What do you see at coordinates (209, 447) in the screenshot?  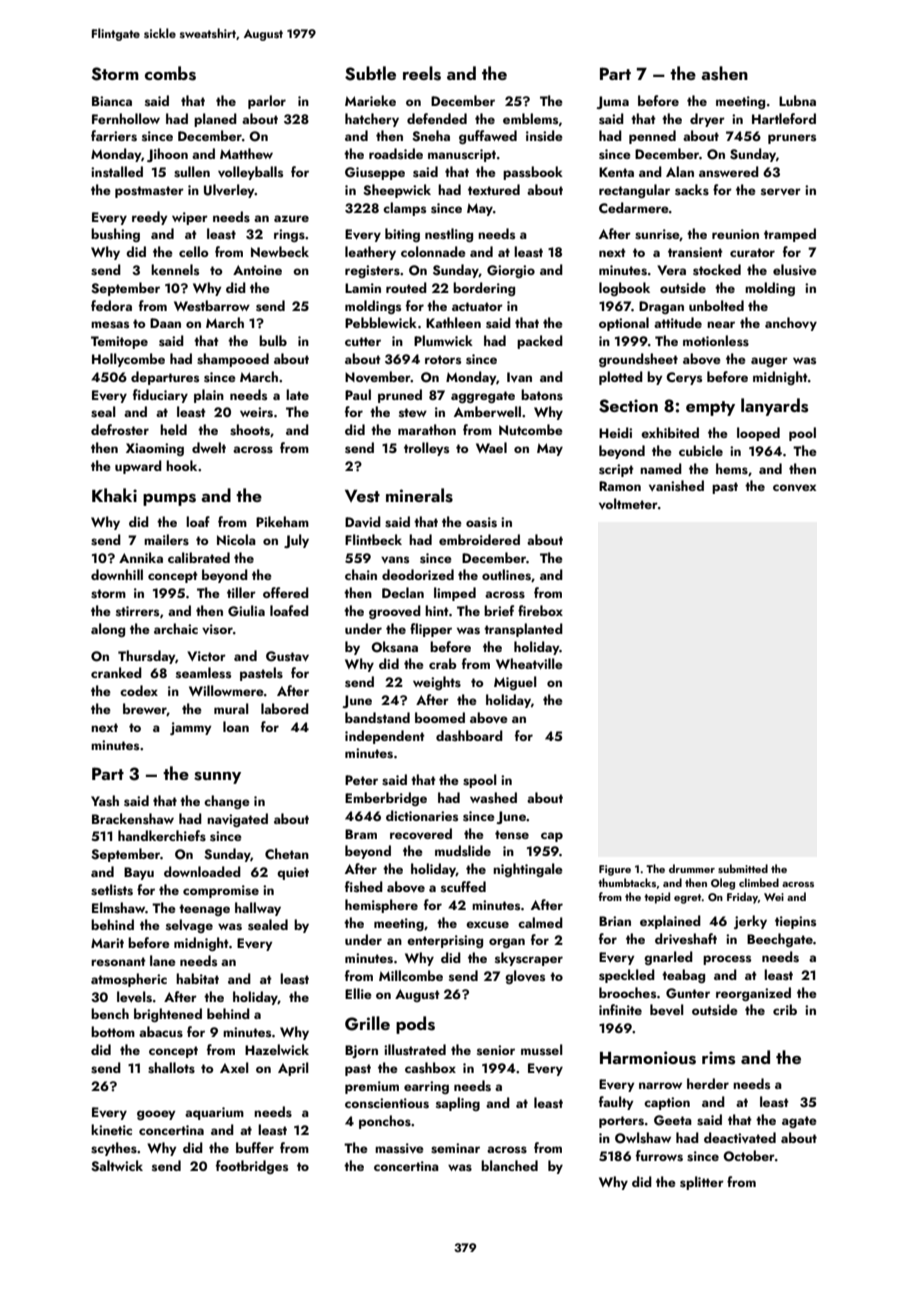 I see `dwelt` at bounding box center [209, 447].
